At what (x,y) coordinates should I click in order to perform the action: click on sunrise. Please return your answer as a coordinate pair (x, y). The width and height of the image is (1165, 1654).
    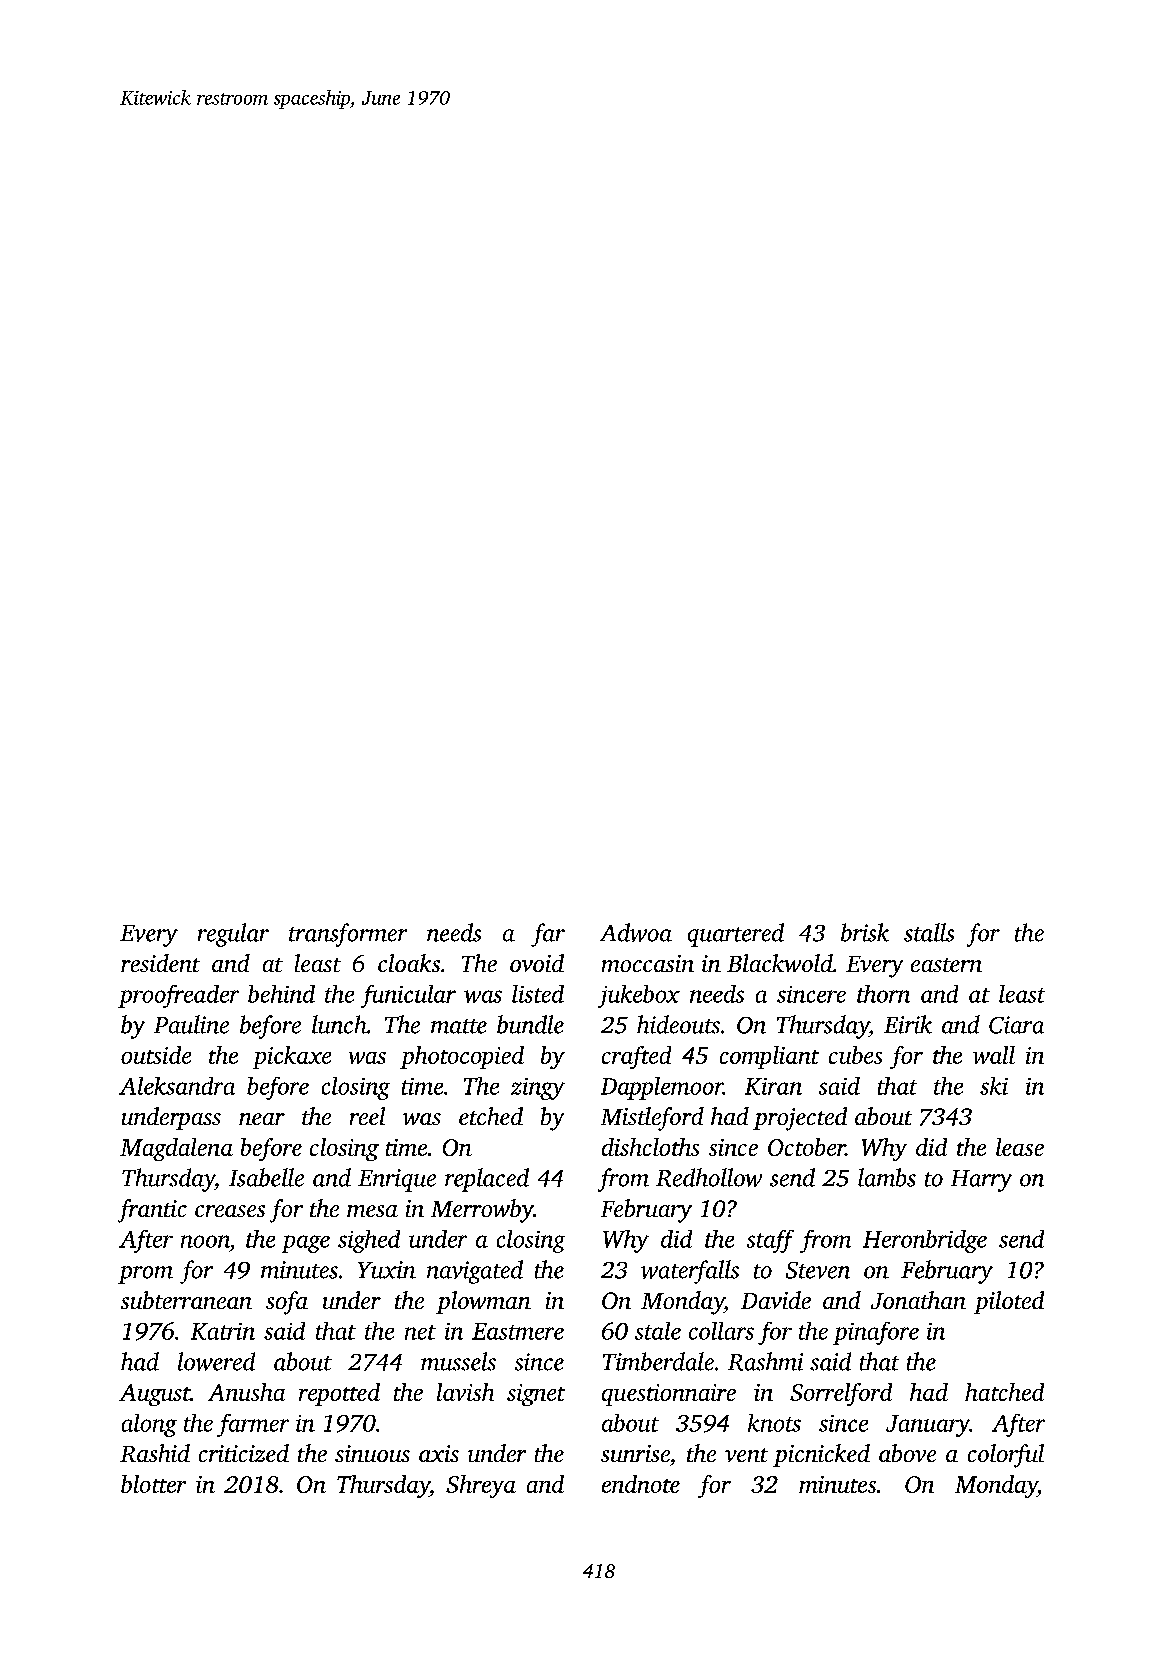
    Looking at the image, I should click on (635, 1453).
